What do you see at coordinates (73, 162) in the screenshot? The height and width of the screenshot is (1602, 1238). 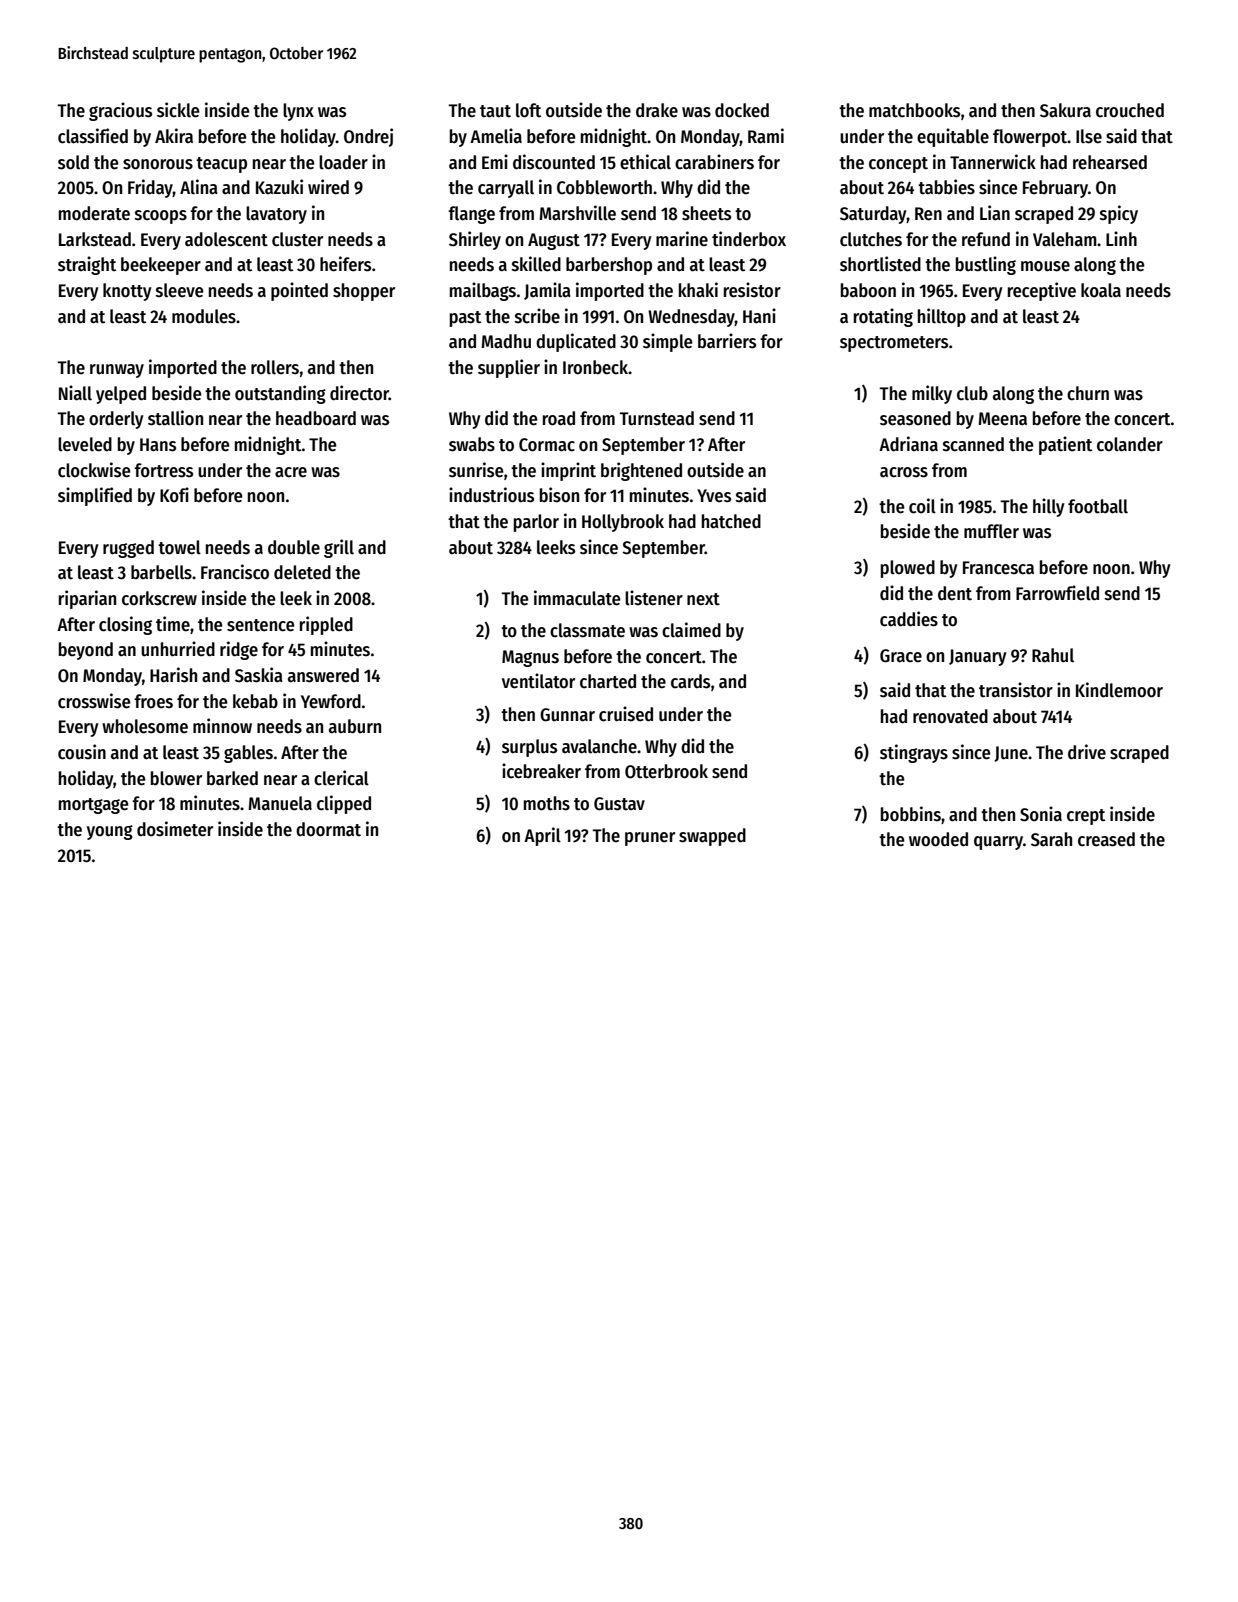 I see `sold` at bounding box center [73, 162].
